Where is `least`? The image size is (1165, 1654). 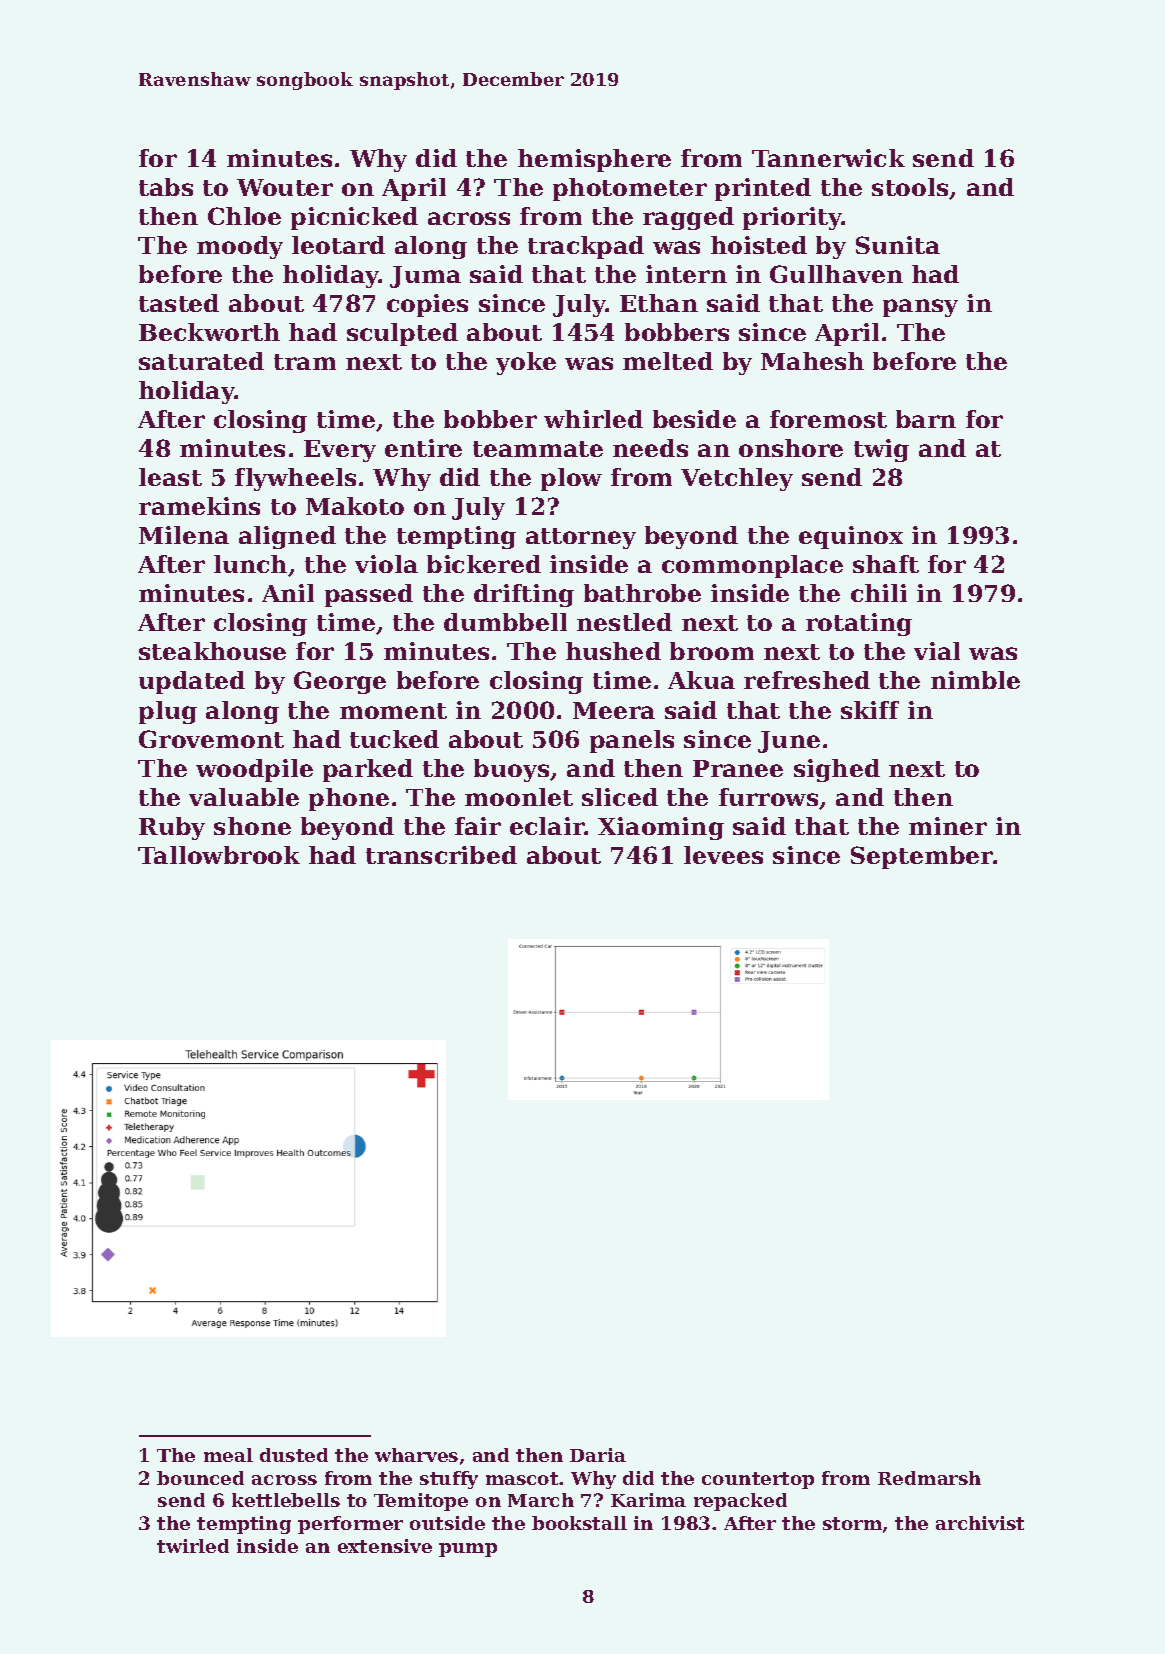 least is located at coordinates (170, 477).
